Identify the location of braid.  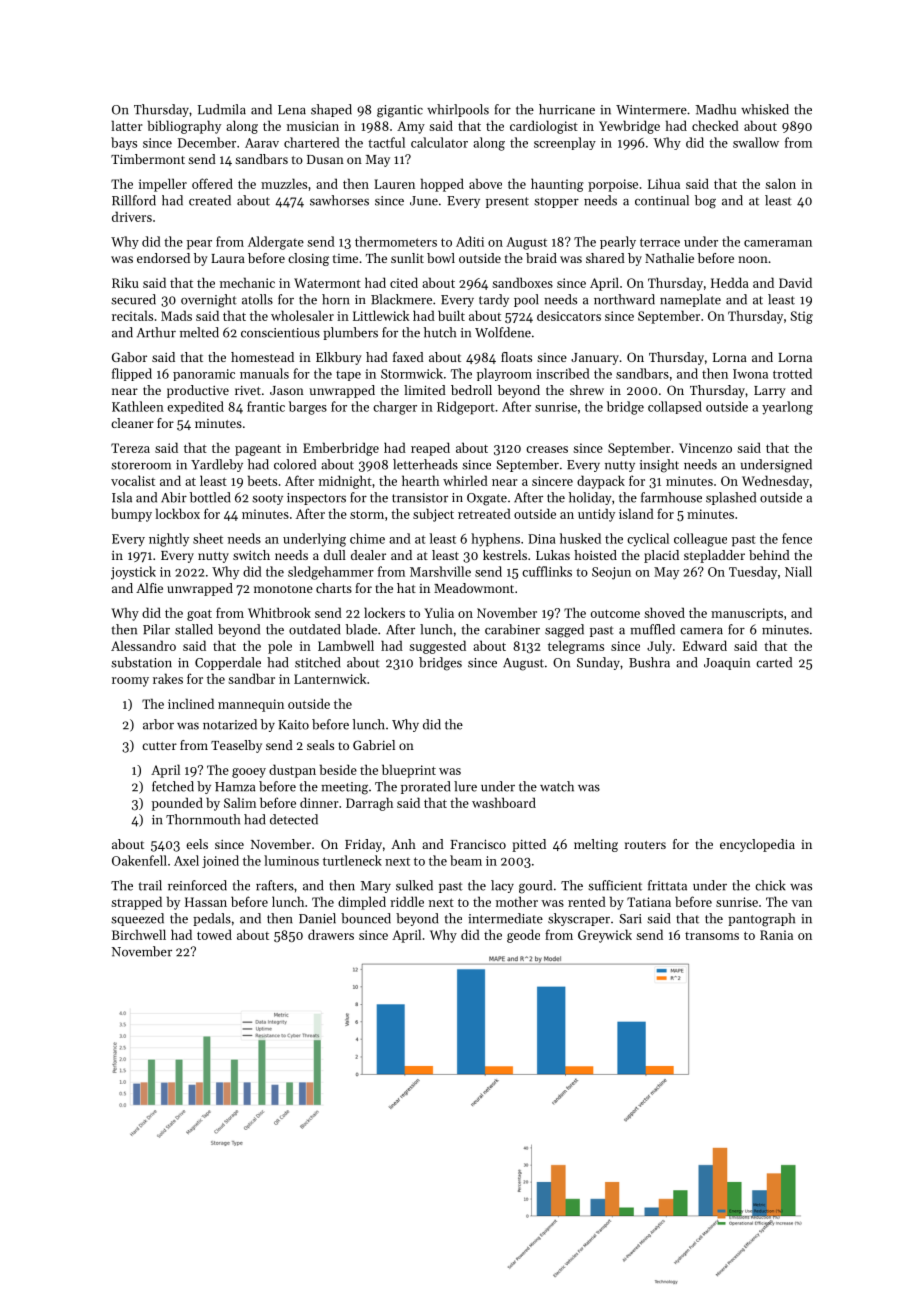
(541, 258).
